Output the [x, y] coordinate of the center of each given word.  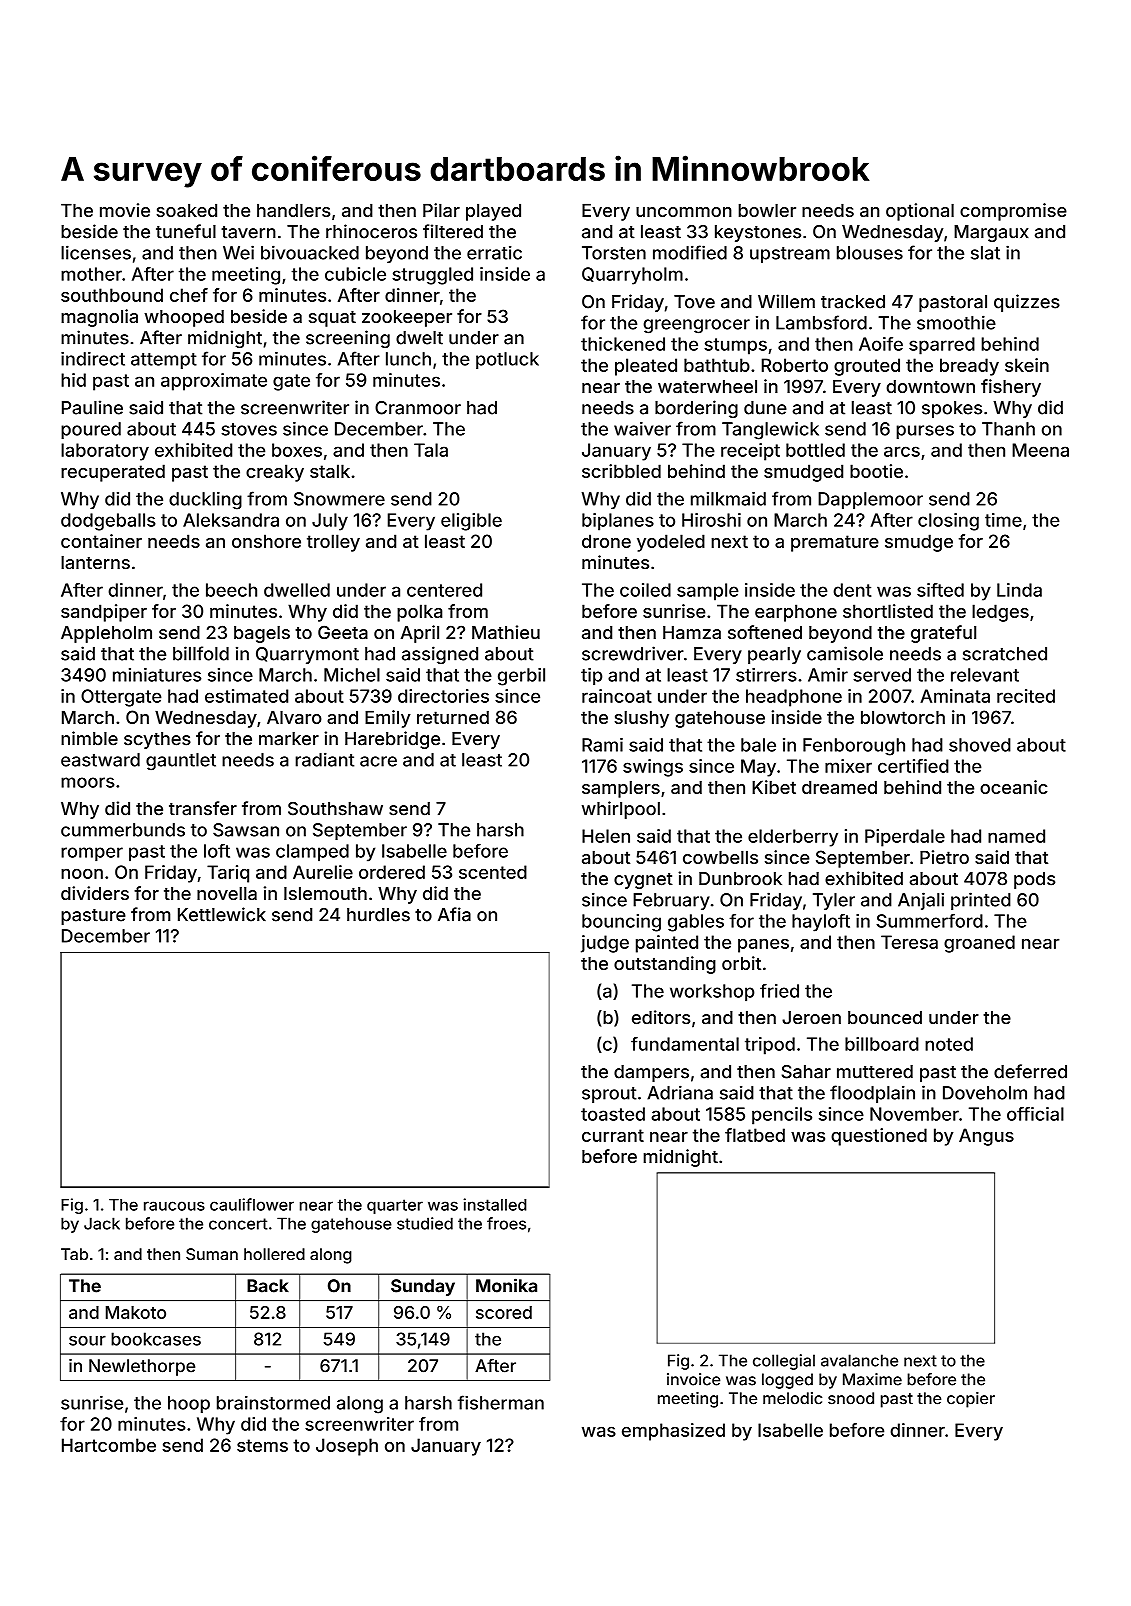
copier [971, 1400]
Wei [238, 252]
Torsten [614, 253]
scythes [157, 740]
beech [231, 590]
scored [504, 1312]
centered [444, 590]
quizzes [1027, 303]
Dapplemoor [870, 500]
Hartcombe [109, 1445]
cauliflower [252, 1204]
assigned [440, 655]
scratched [1005, 654]
